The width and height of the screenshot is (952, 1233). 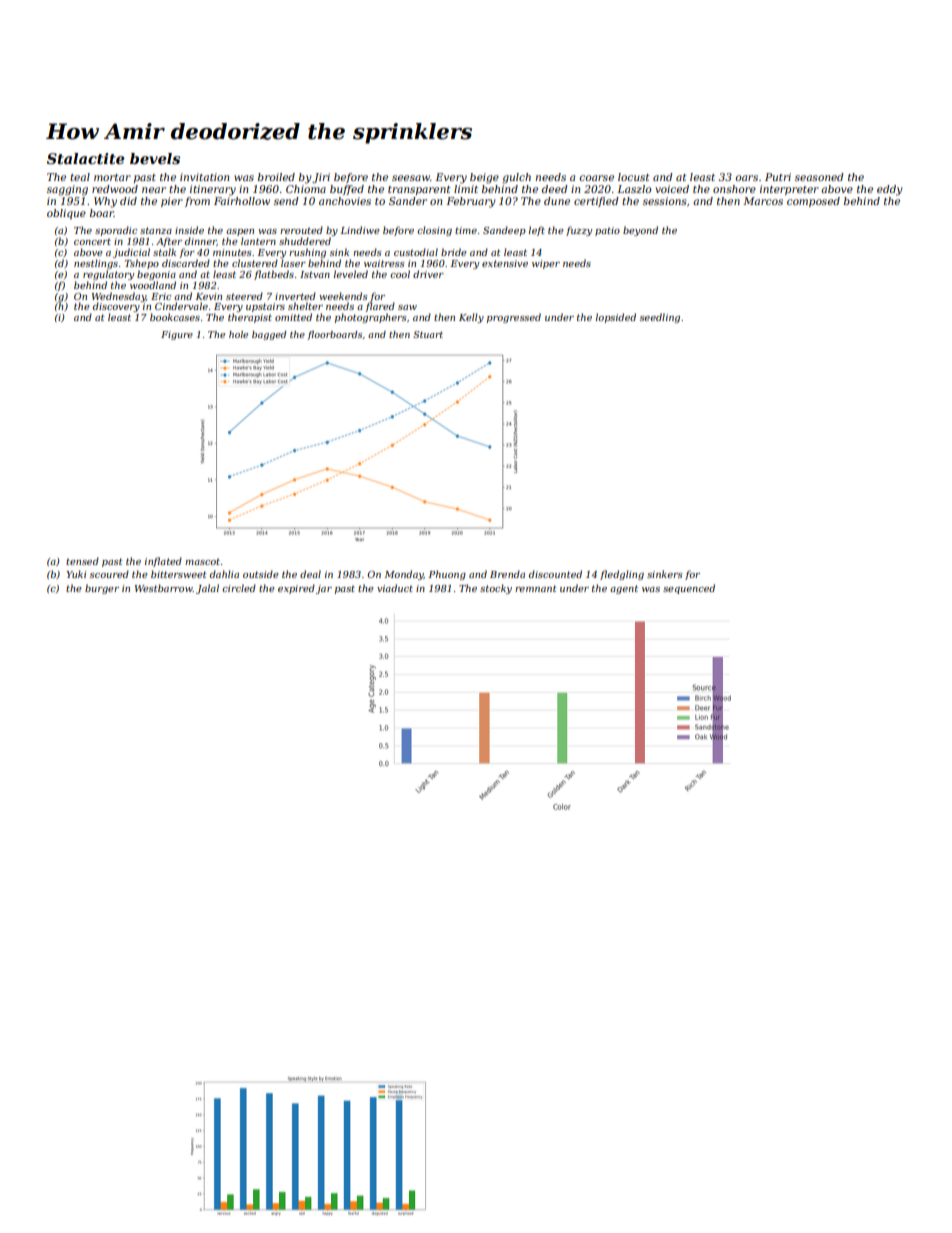 What do you see at coordinates (507, 574) in the screenshot?
I see `Brenda` at bounding box center [507, 574].
